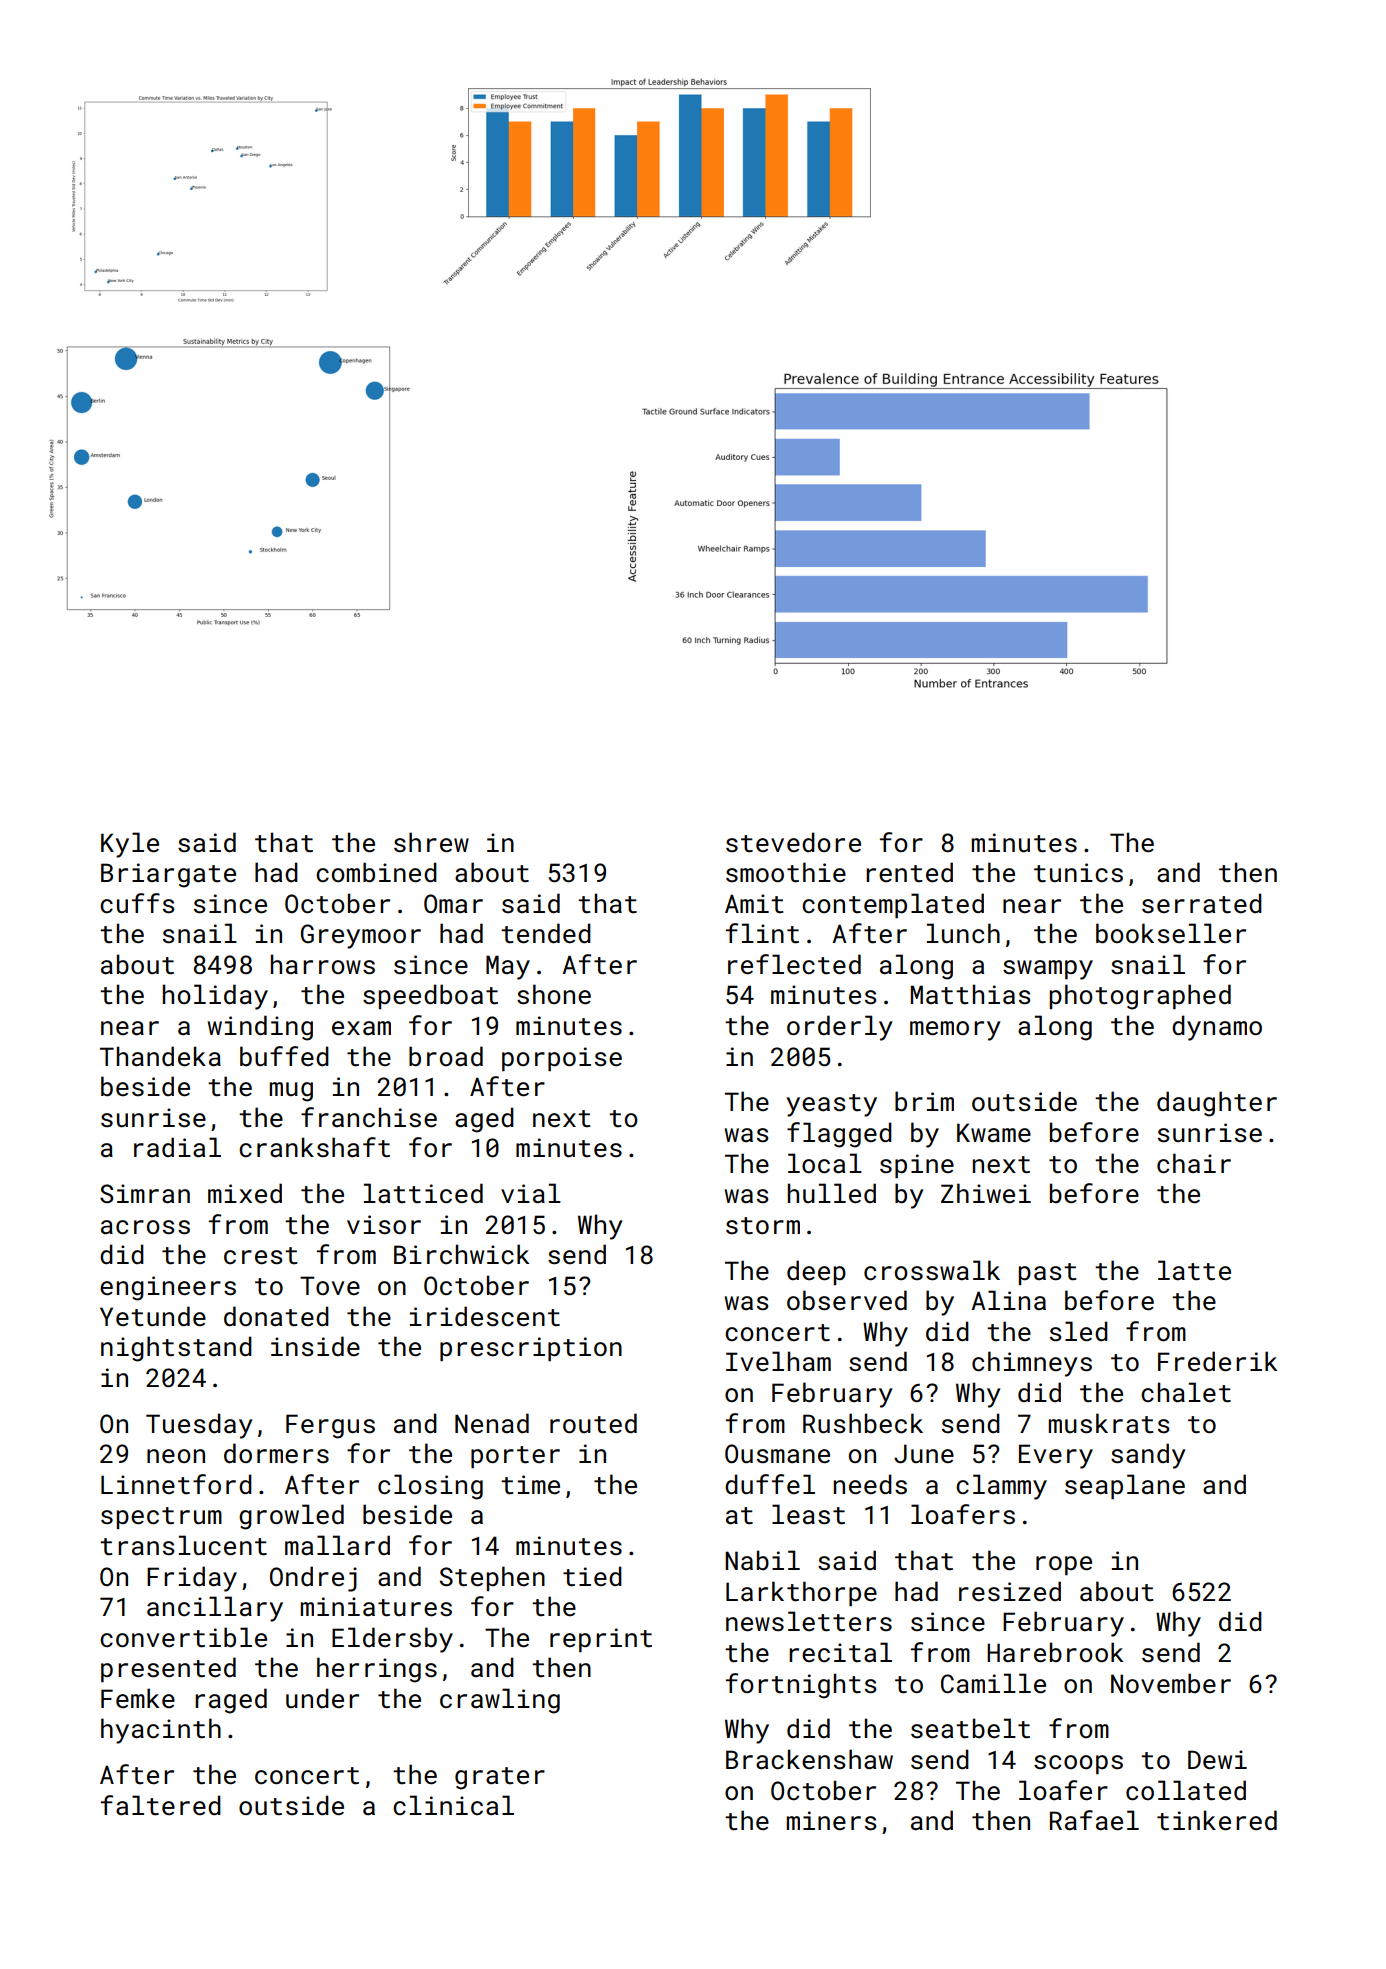  I want to click on Fergus, so click(330, 1426).
